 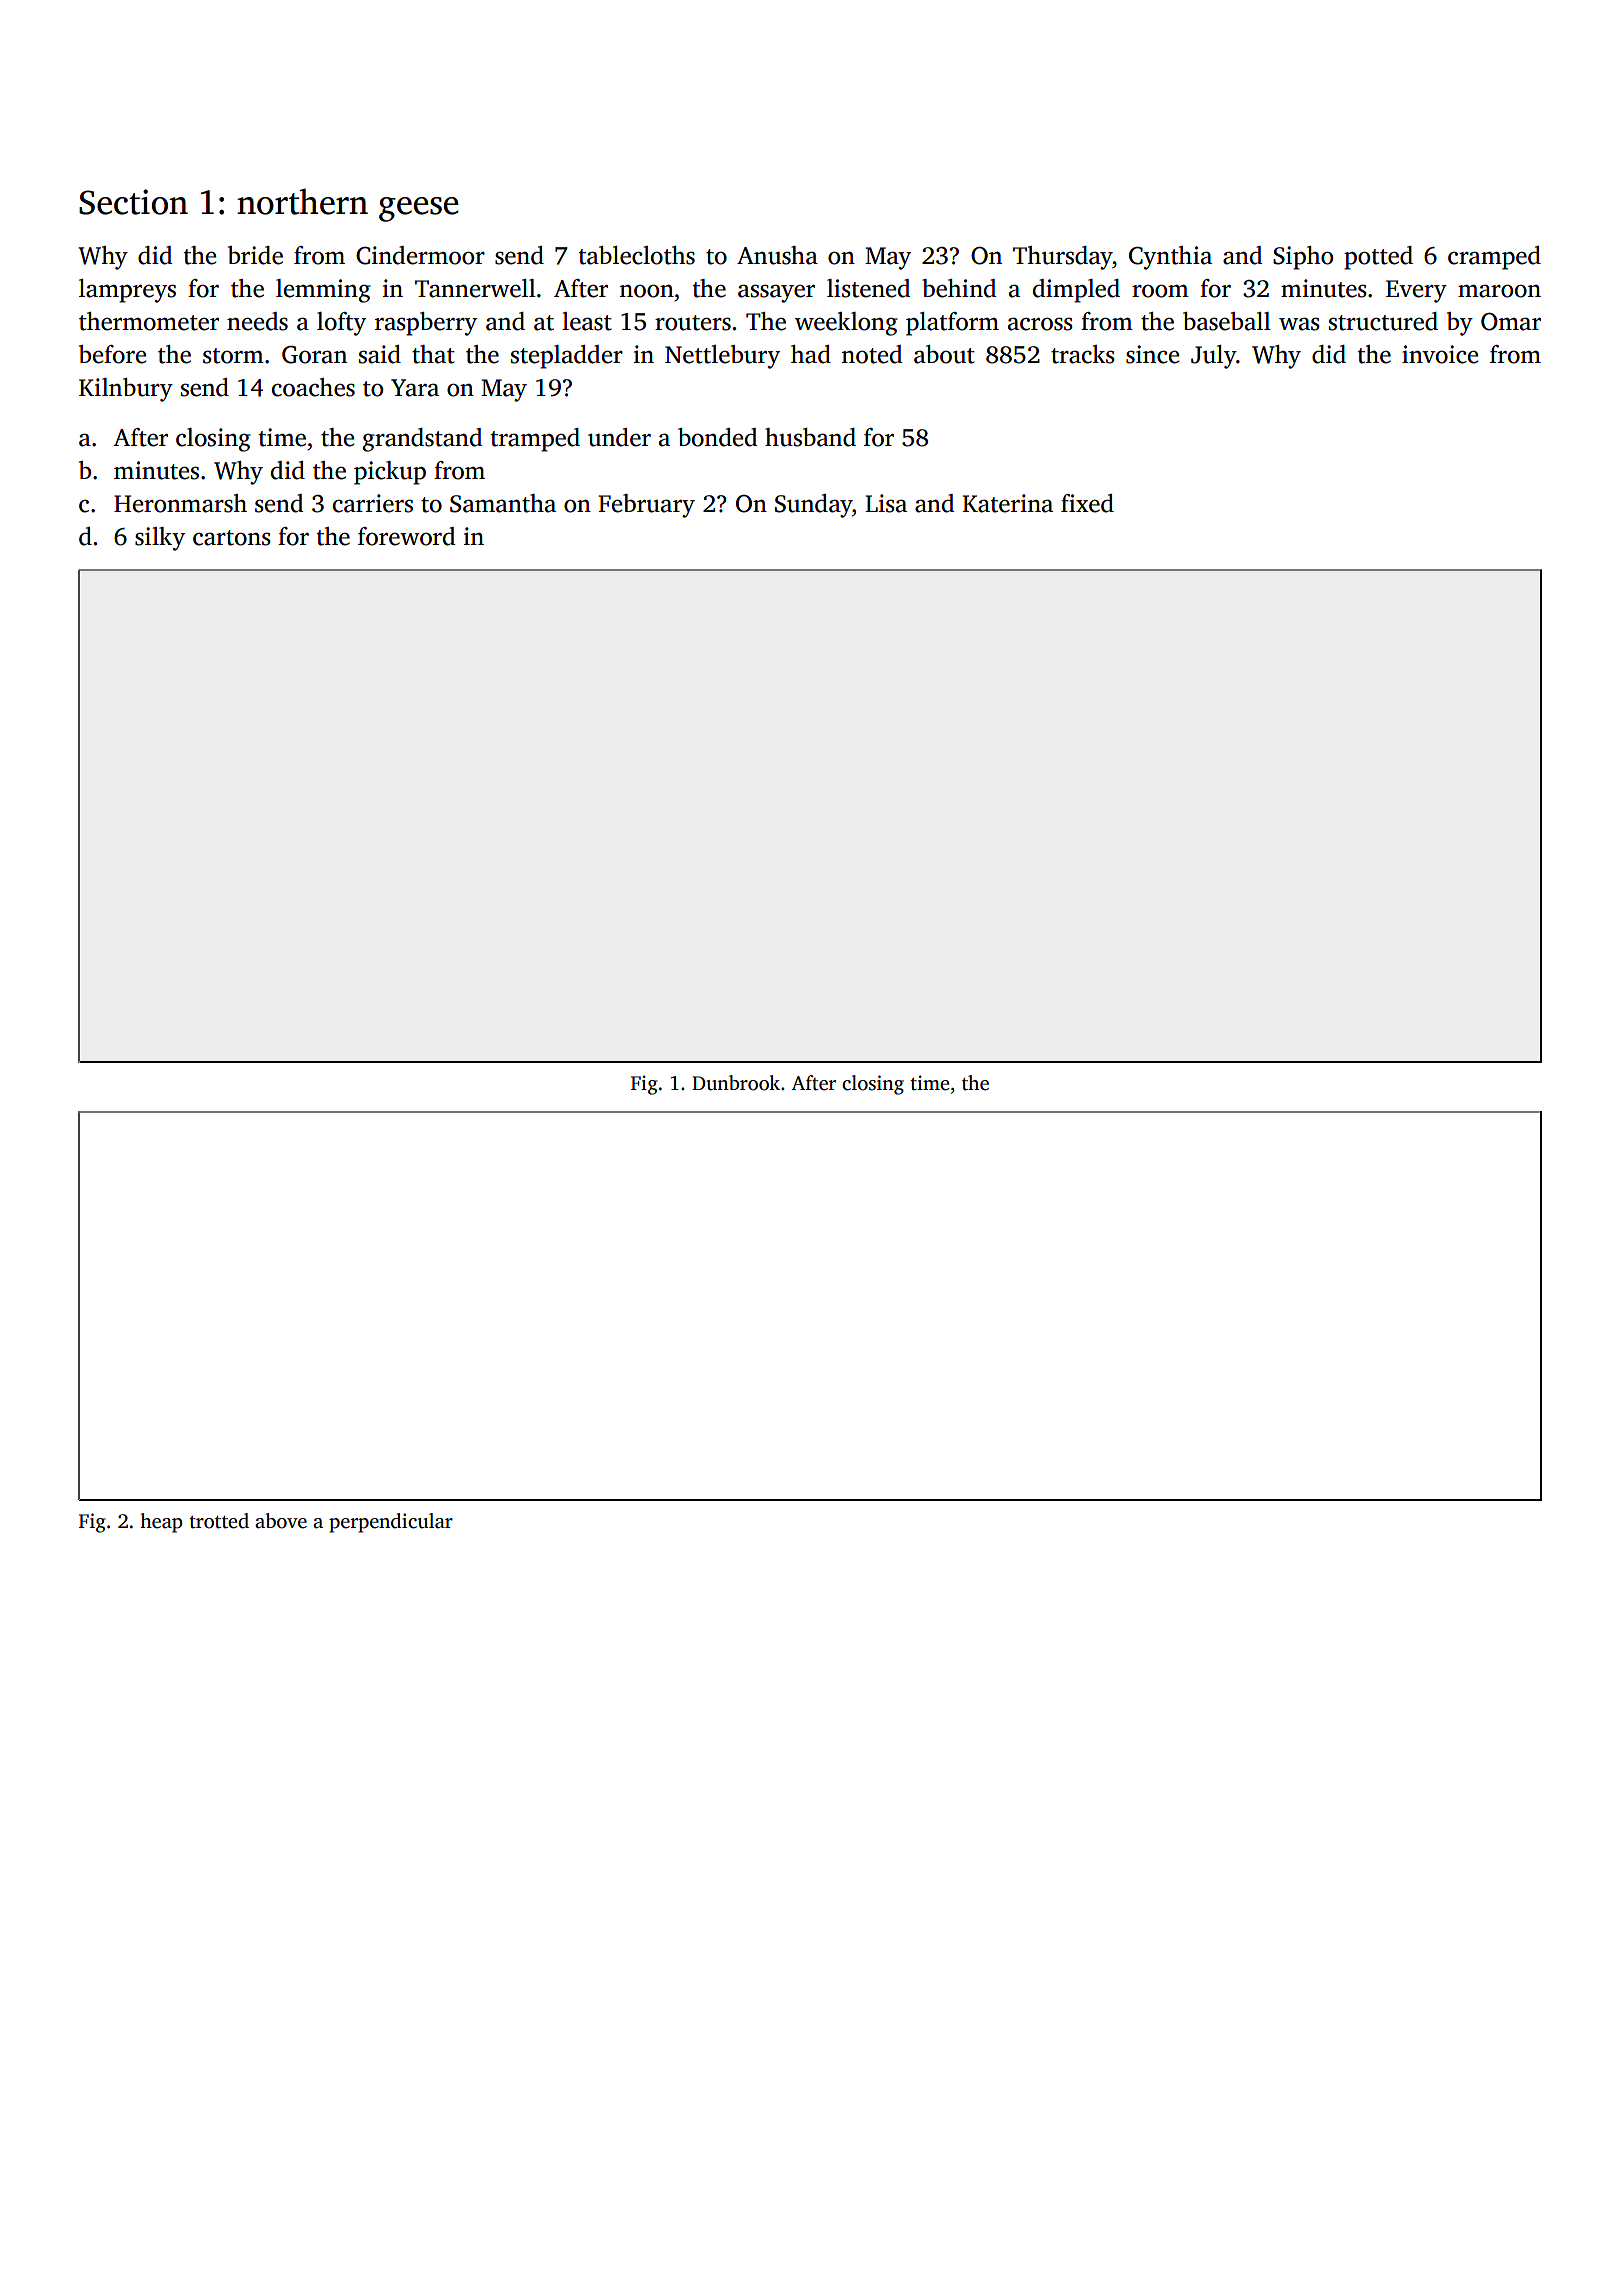 What do you see at coordinates (736, 1083) in the image?
I see `Dunbrook` at bounding box center [736, 1083].
